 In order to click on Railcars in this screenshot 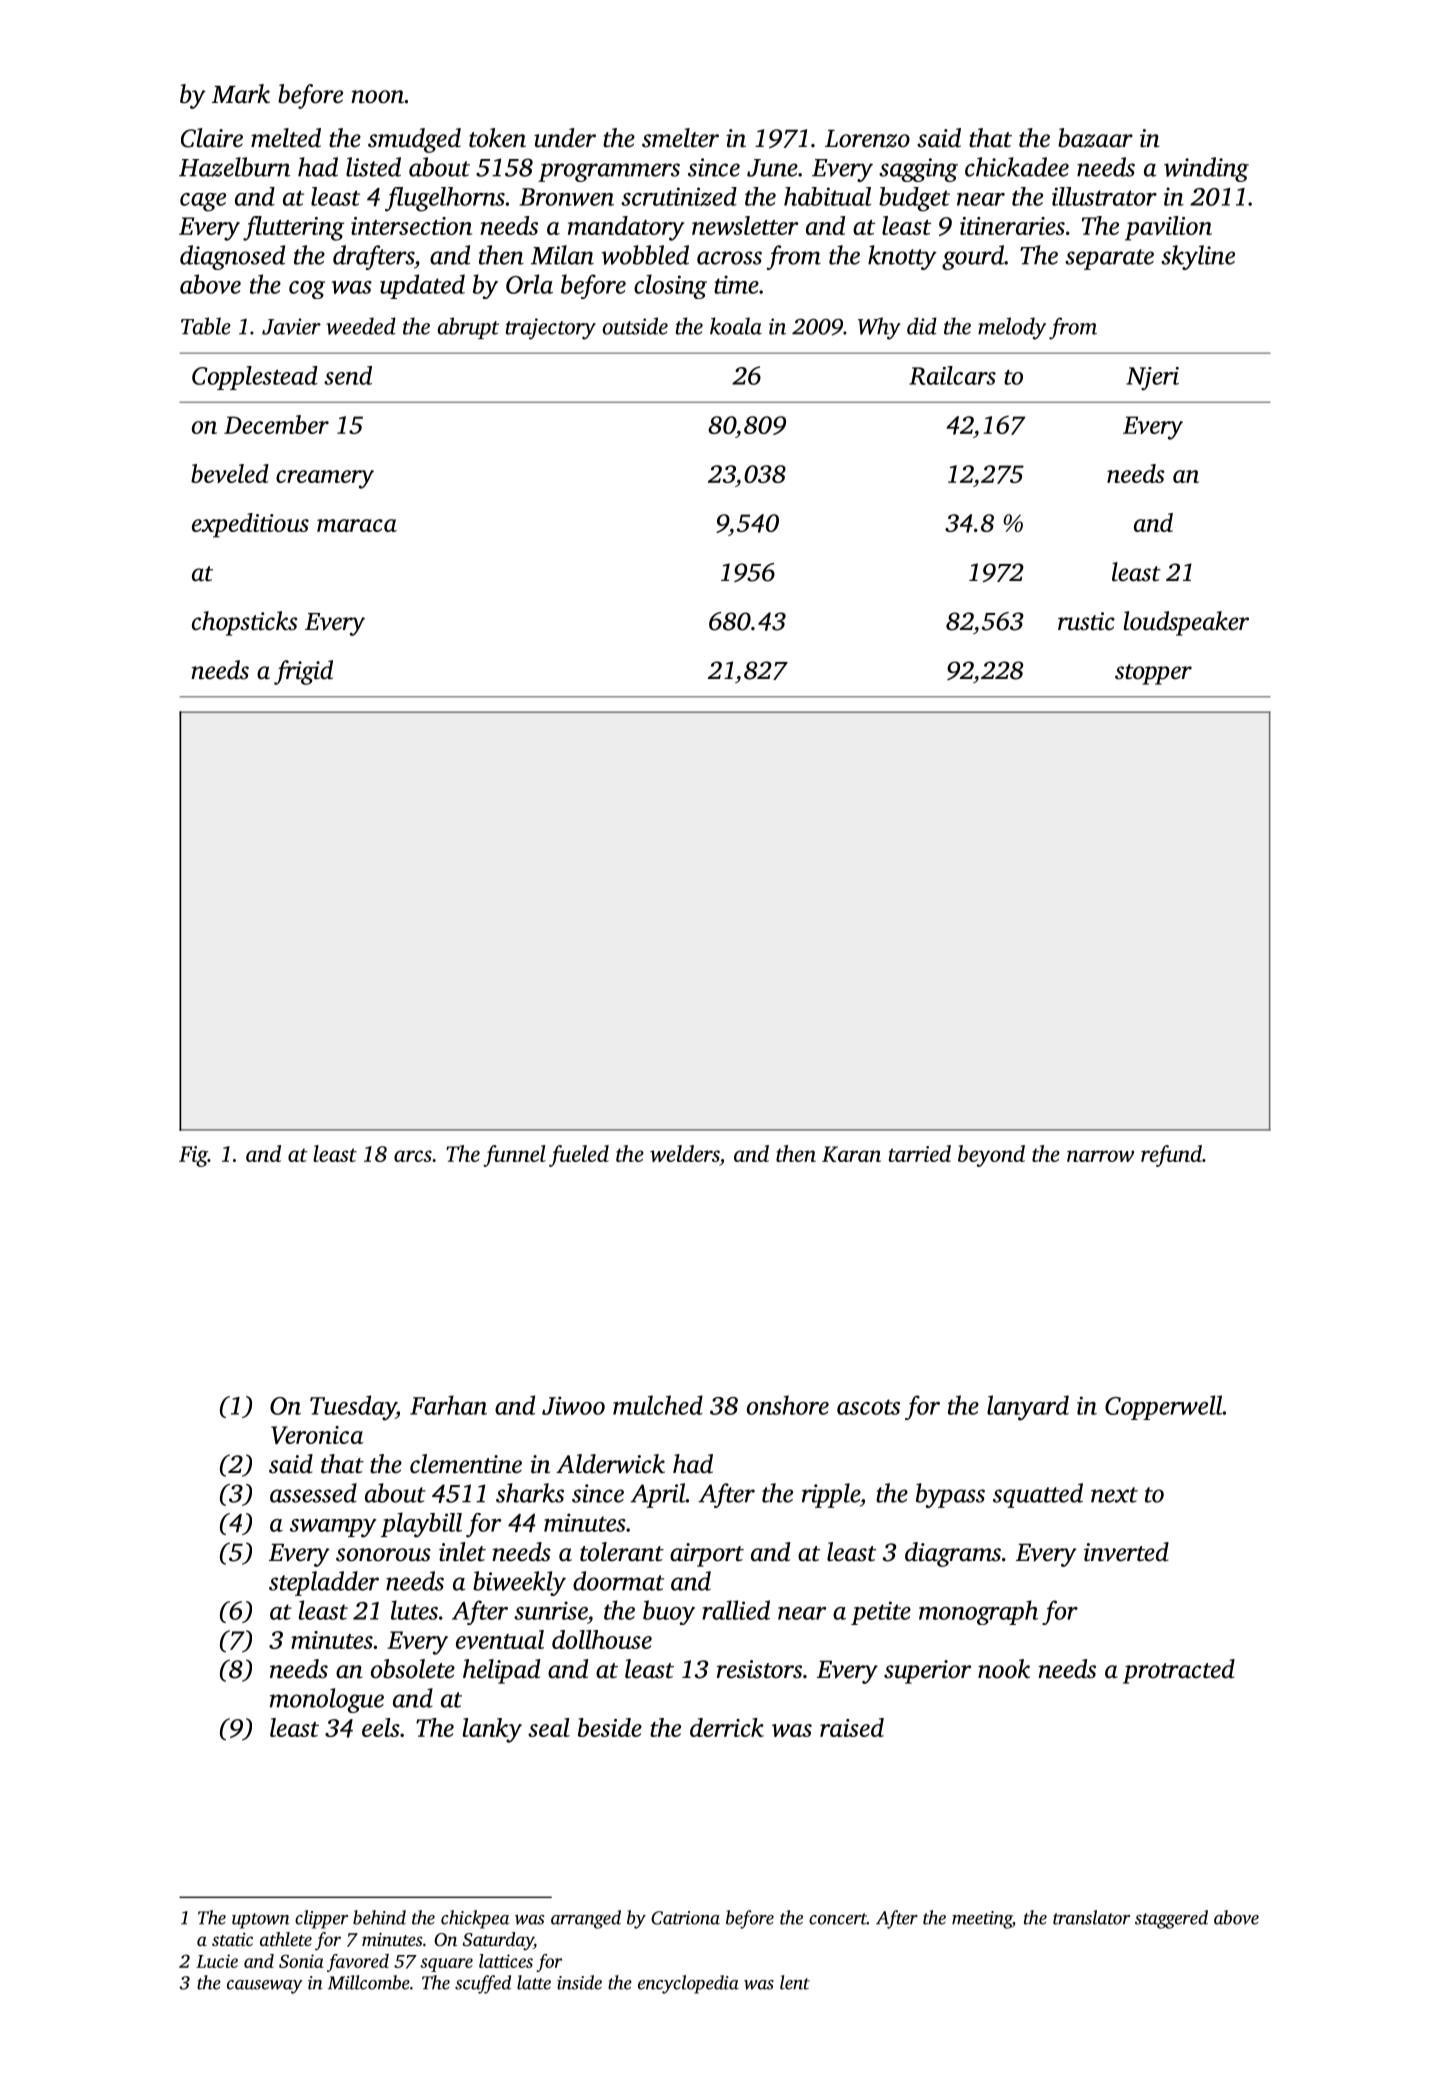, I will do `click(952, 375)`.
